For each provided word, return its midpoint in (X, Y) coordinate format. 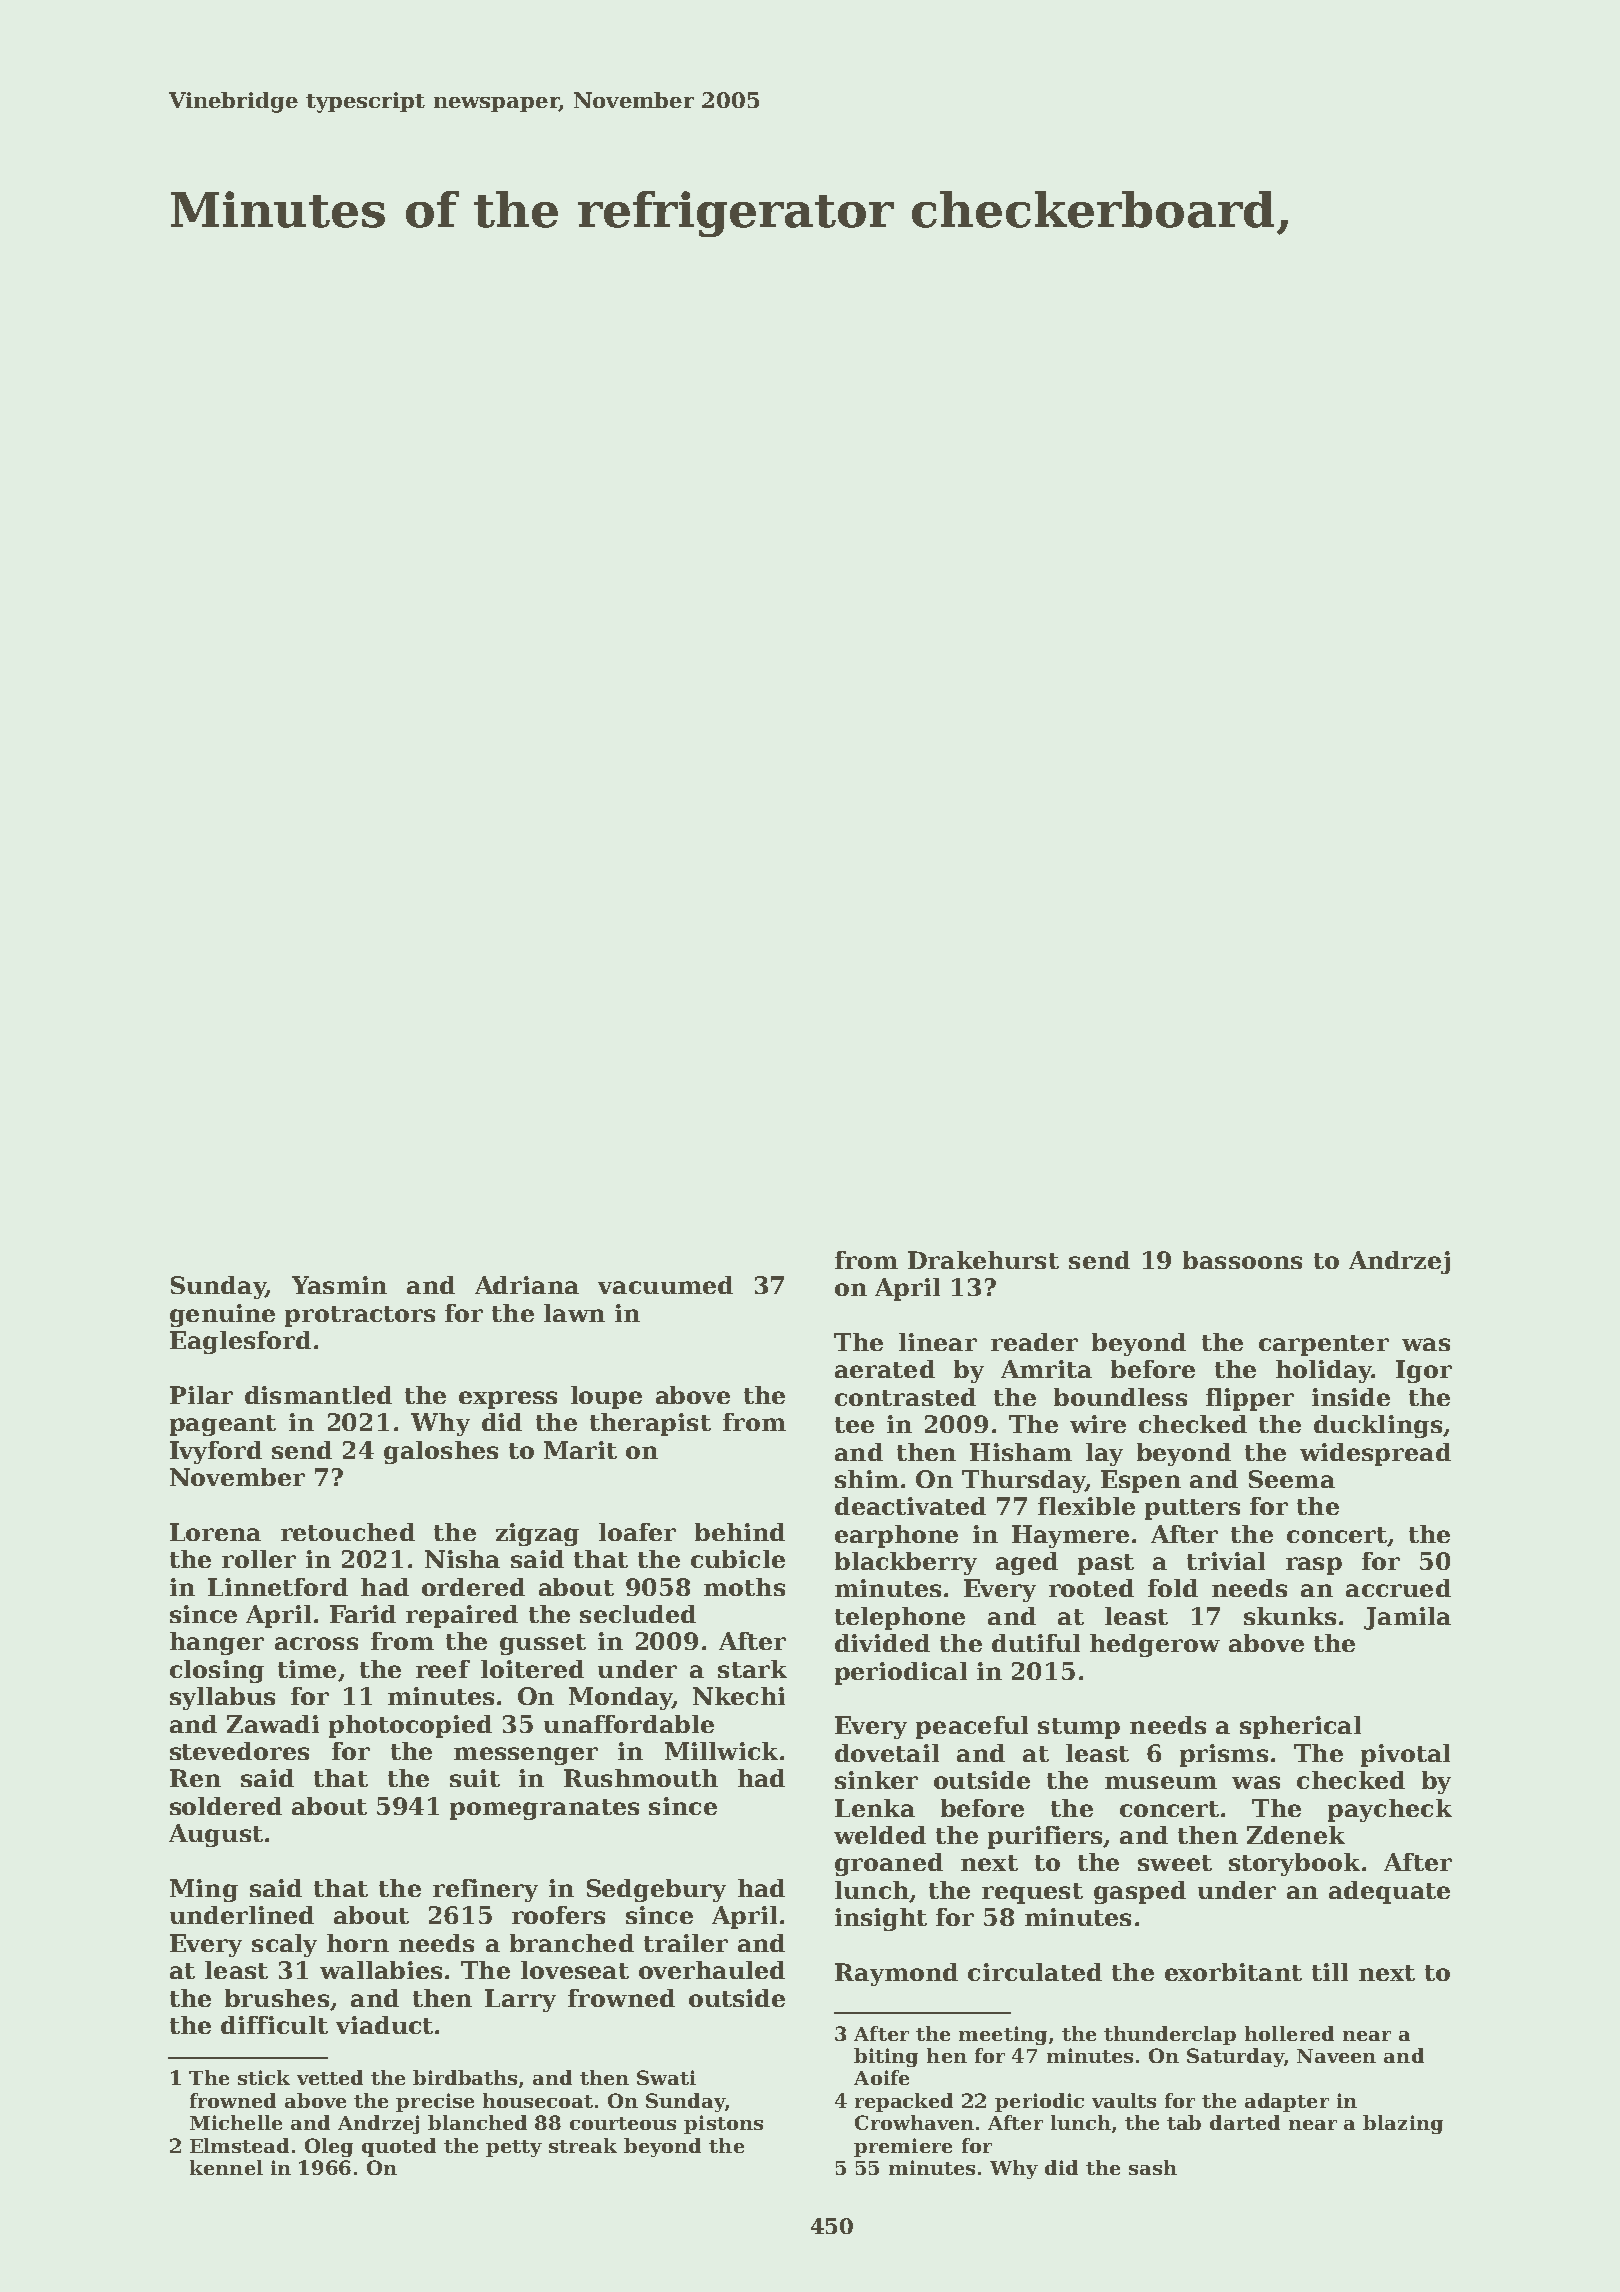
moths (744, 1587)
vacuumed (665, 1285)
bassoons (1242, 1260)
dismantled (318, 1395)
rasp (1314, 1566)
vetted (330, 2077)
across (316, 1643)
